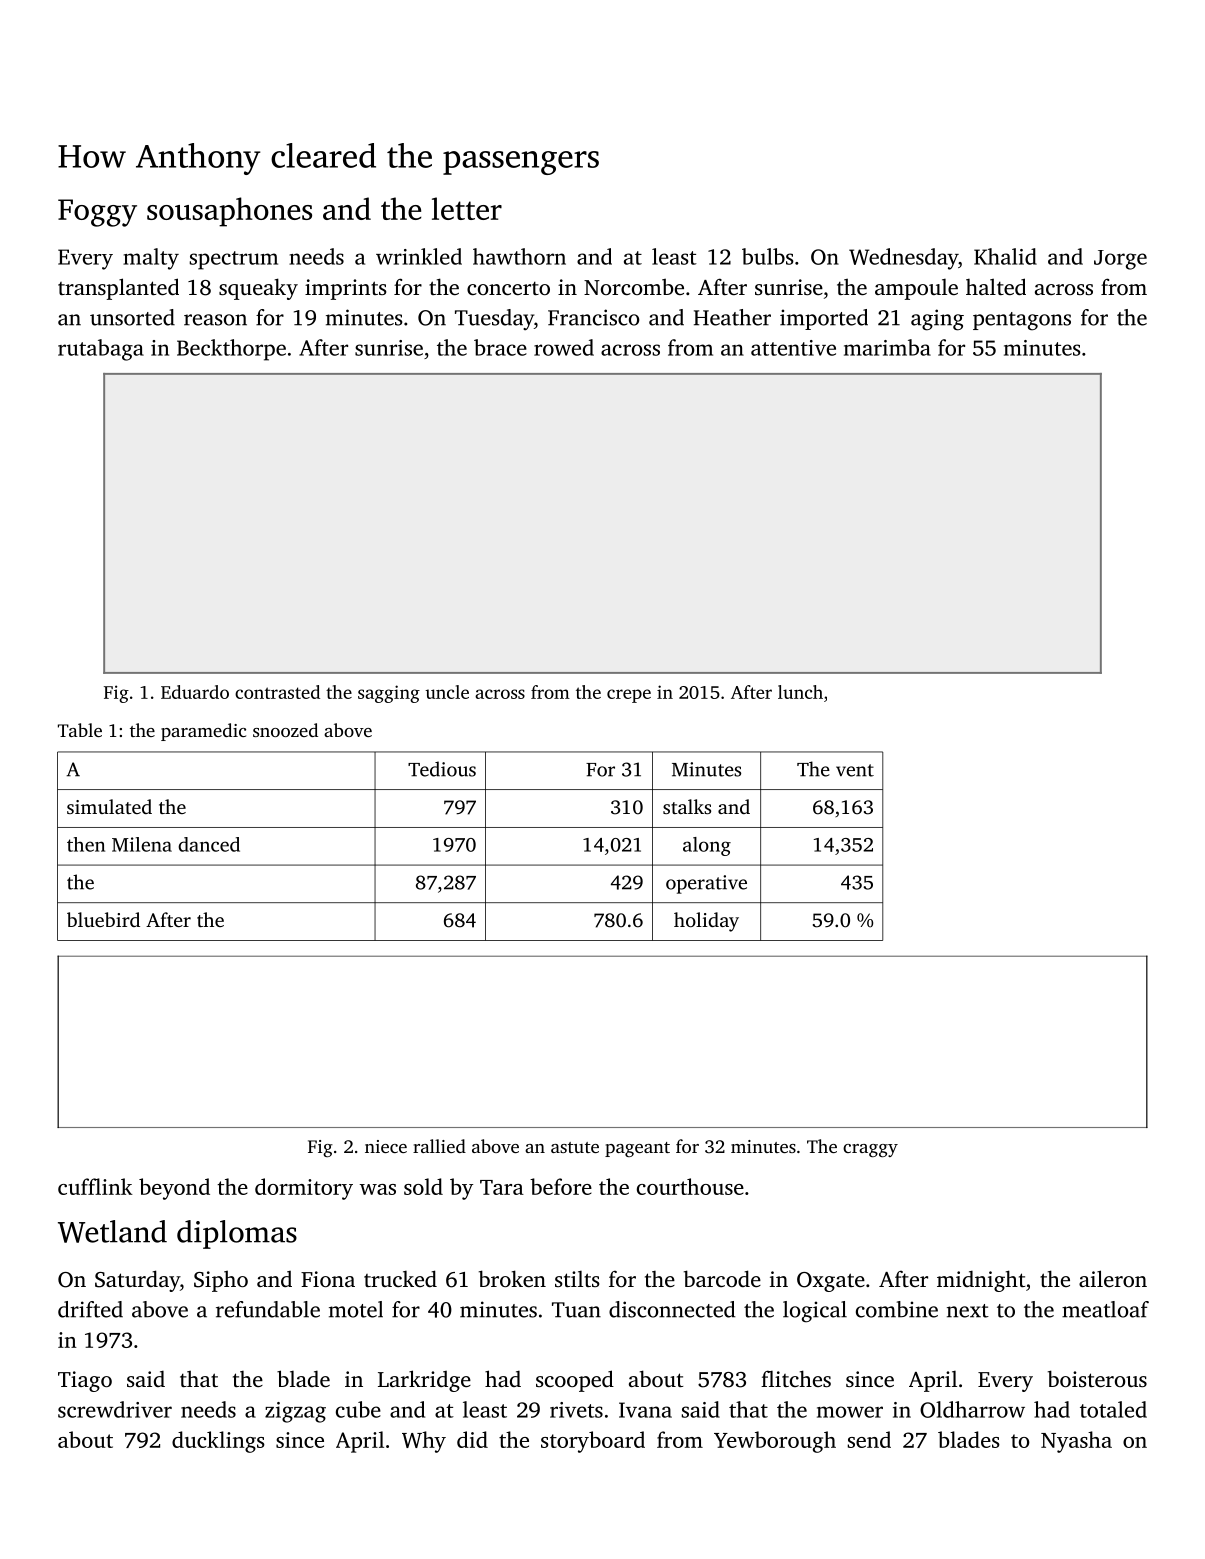  What do you see at coordinates (229, 212) in the screenshot?
I see `sousaphones` at bounding box center [229, 212].
